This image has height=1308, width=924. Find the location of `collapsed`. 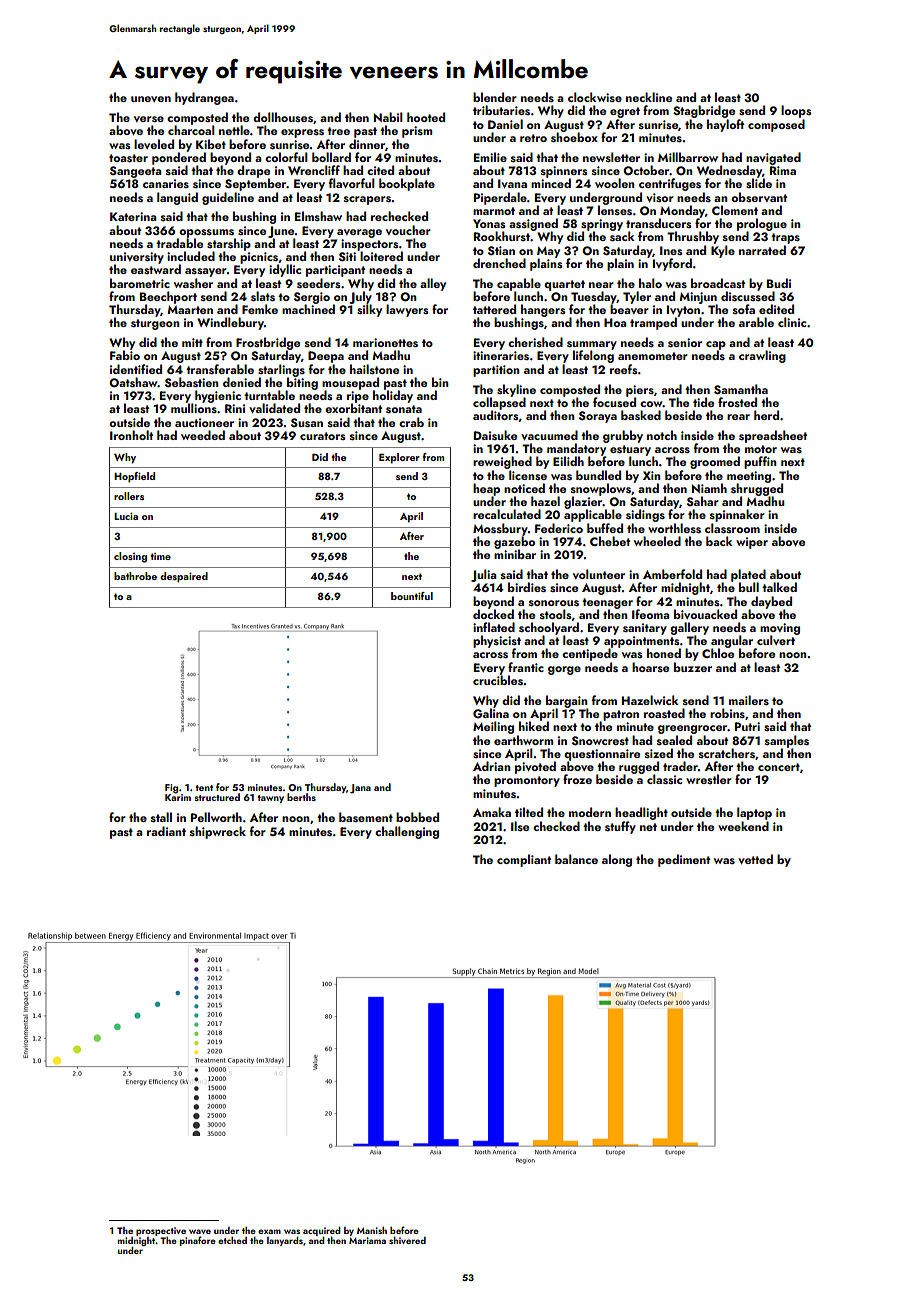

collapsed is located at coordinates (499, 403).
